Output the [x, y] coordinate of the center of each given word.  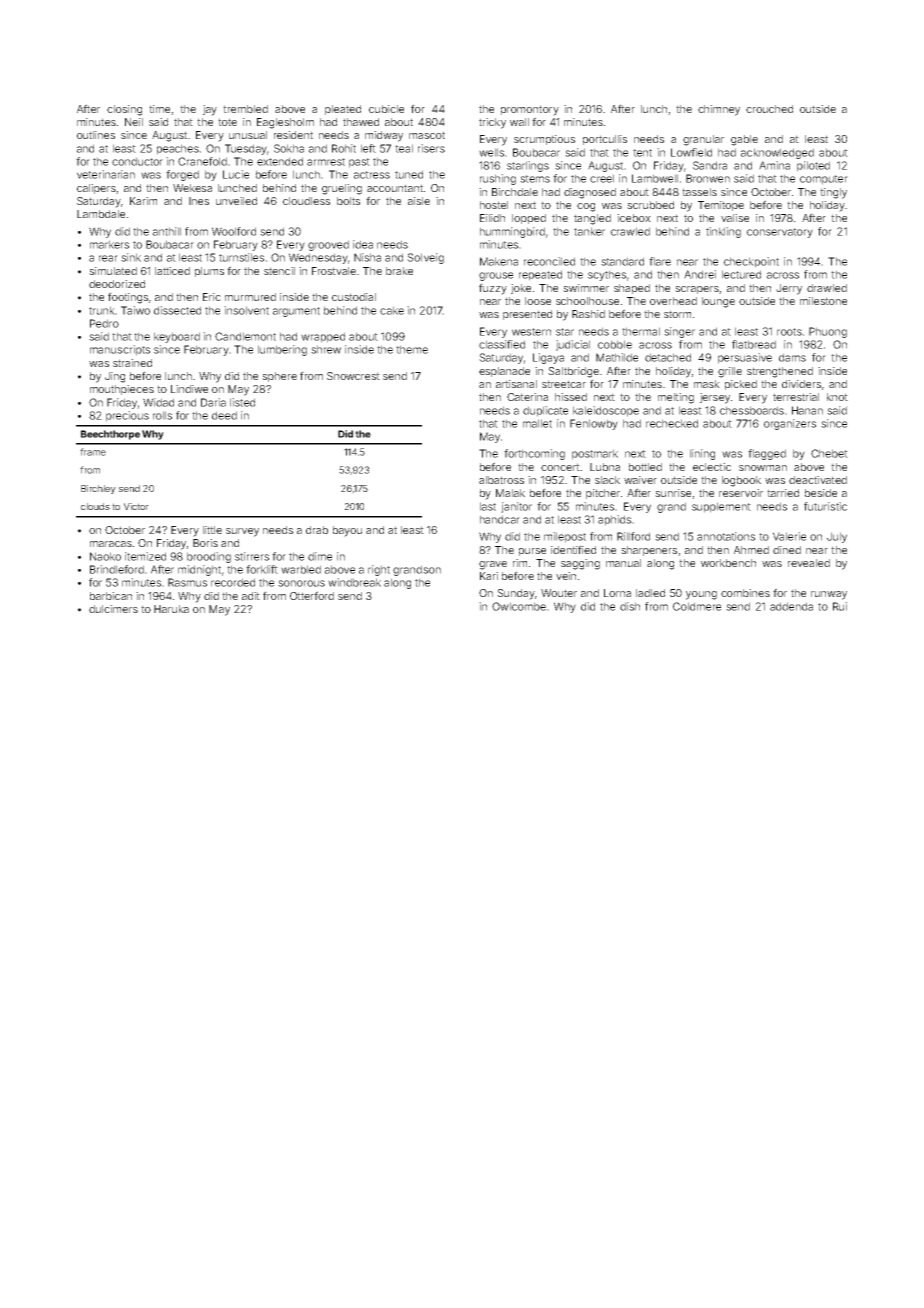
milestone [823, 301]
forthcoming [534, 454]
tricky [492, 123]
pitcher [603, 494]
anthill [167, 231]
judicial [573, 345]
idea [363, 244]
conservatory [780, 233]
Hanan [807, 410]
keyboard [177, 337]
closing [124, 110]
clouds [95, 506]
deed [224, 415]
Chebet [829, 453]
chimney [719, 110]
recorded [233, 582]
